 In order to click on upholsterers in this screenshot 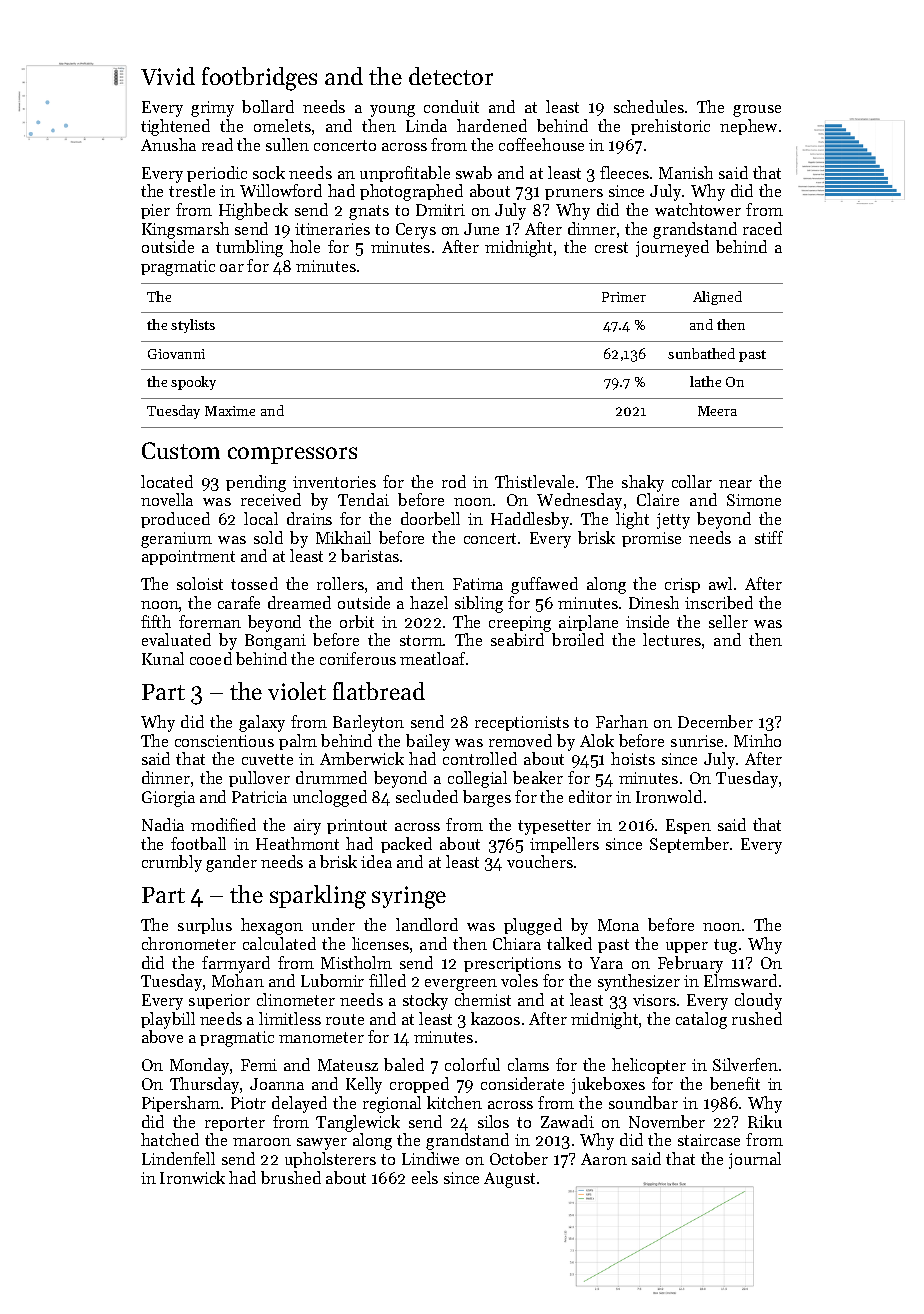, I will do `click(330, 1160)`.
